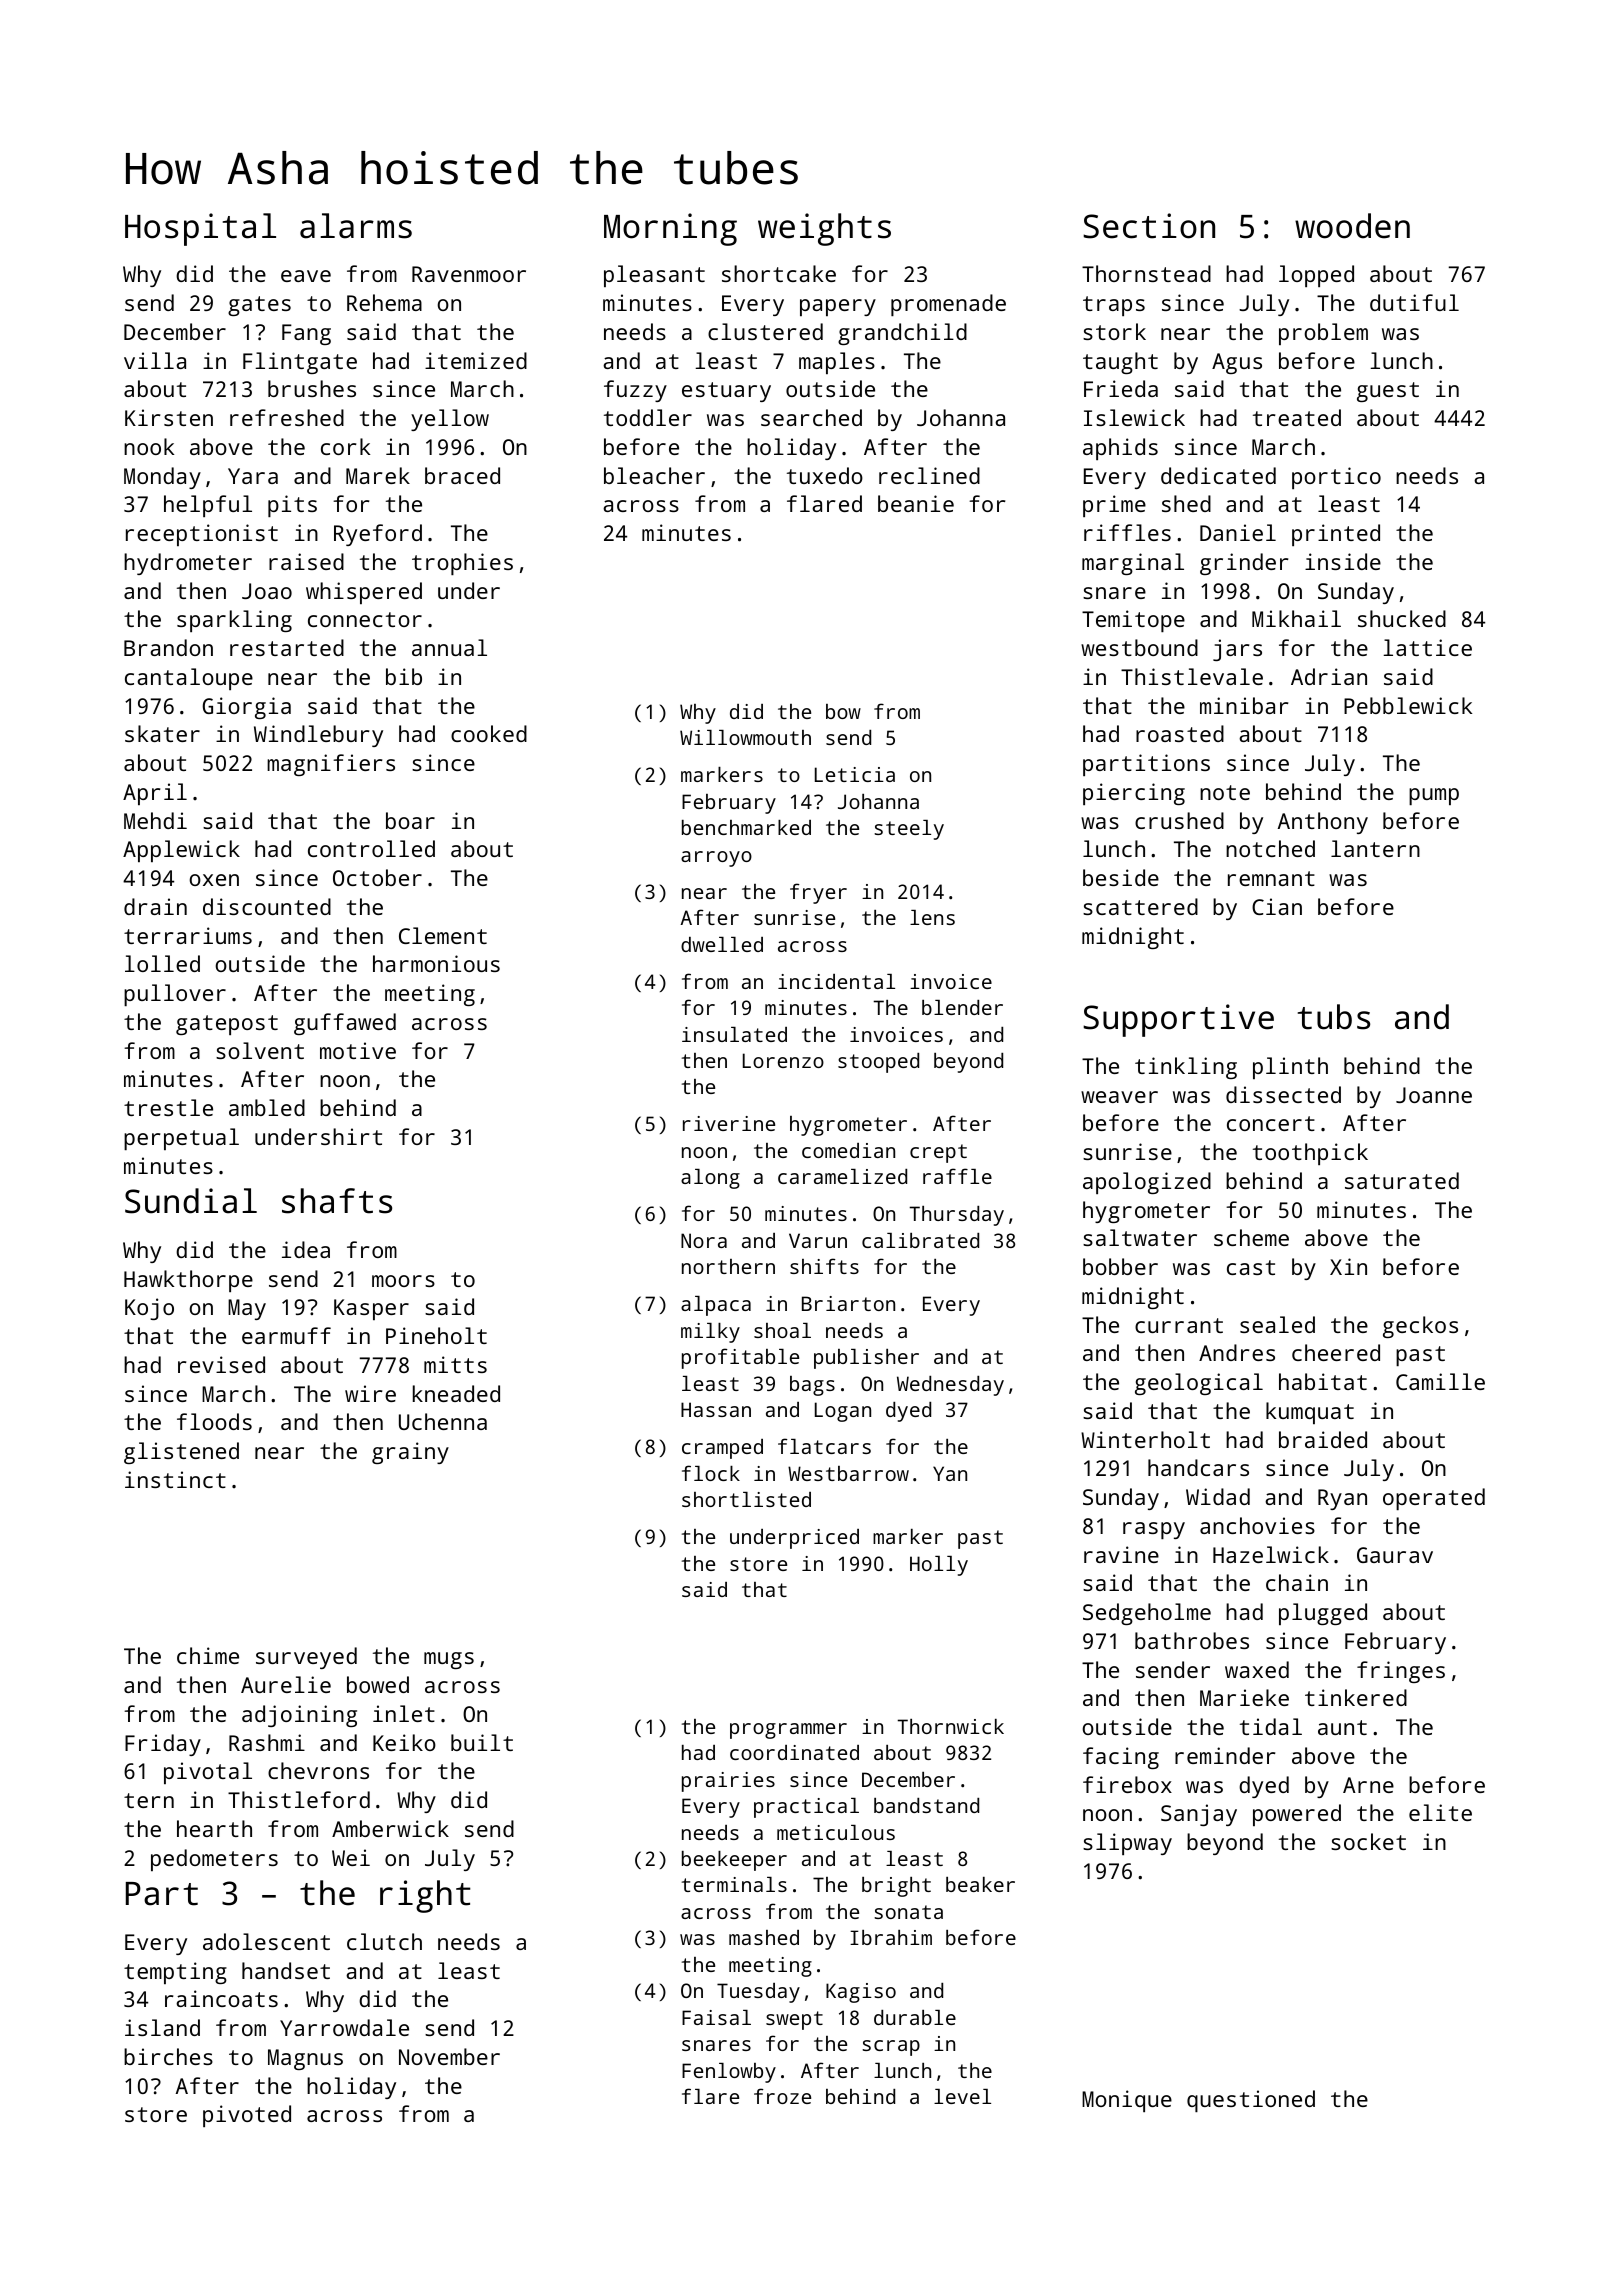 The image size is (1620, 2292). Describe the element at coordinates (181, 851) in the image. I see `Applewick` at that location.
